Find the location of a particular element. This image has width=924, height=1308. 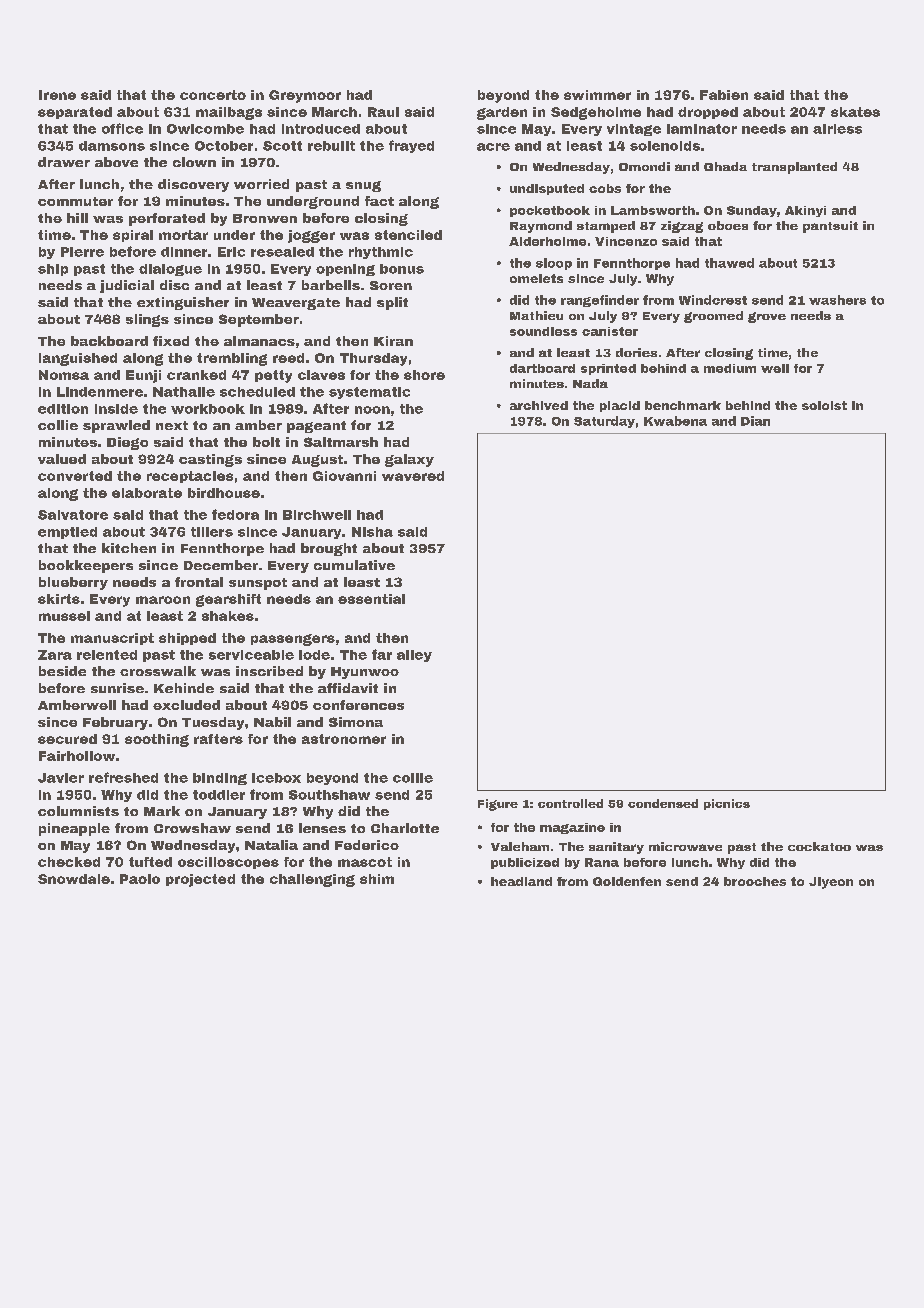

Raymond is located at coordinates (541, 227).
